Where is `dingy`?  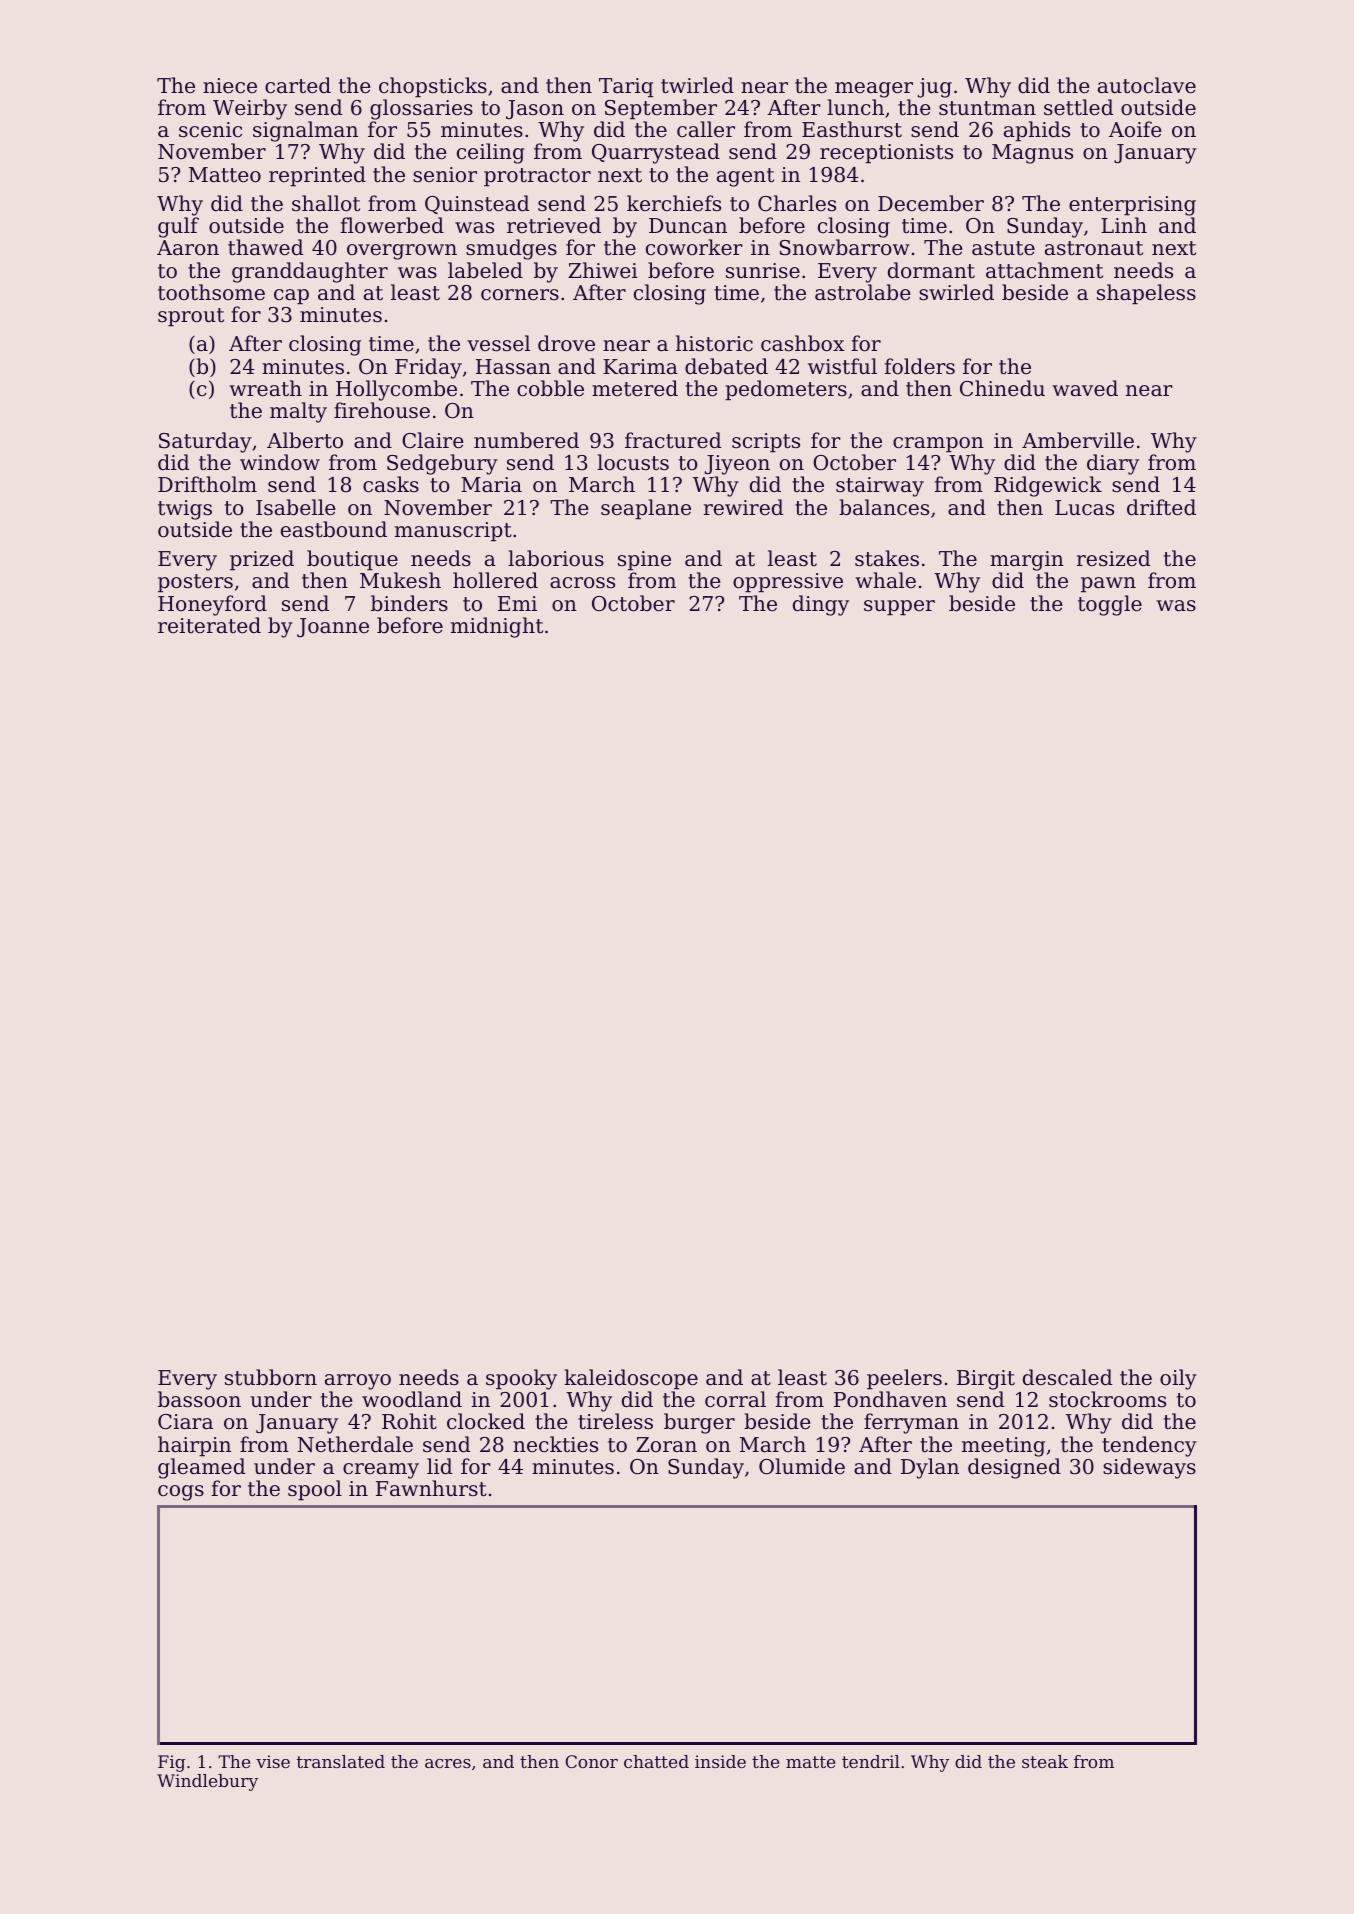
dingy is located at coordinates (821, 605).
